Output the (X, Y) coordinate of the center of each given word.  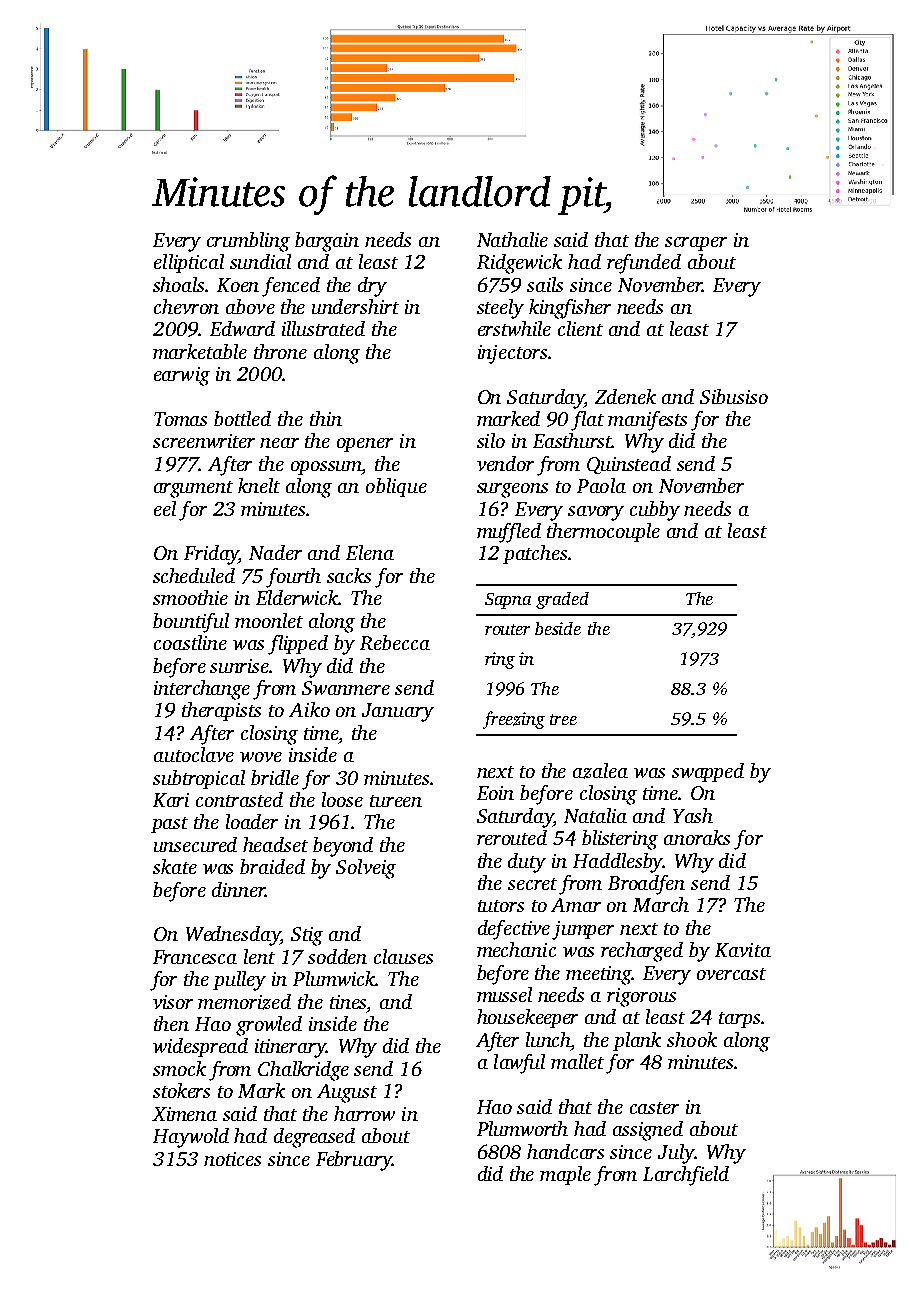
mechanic (516, 949)
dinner (238, 889)
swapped (708, 772)
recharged (642, 952)
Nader (275, 552)
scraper (696, 244)
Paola (601, 485)
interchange (202, 690)
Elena (370, 552)
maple (565, 1175)
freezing (514, 720)
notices (232, 1159)
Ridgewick (519, 264)
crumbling (248, 242)
